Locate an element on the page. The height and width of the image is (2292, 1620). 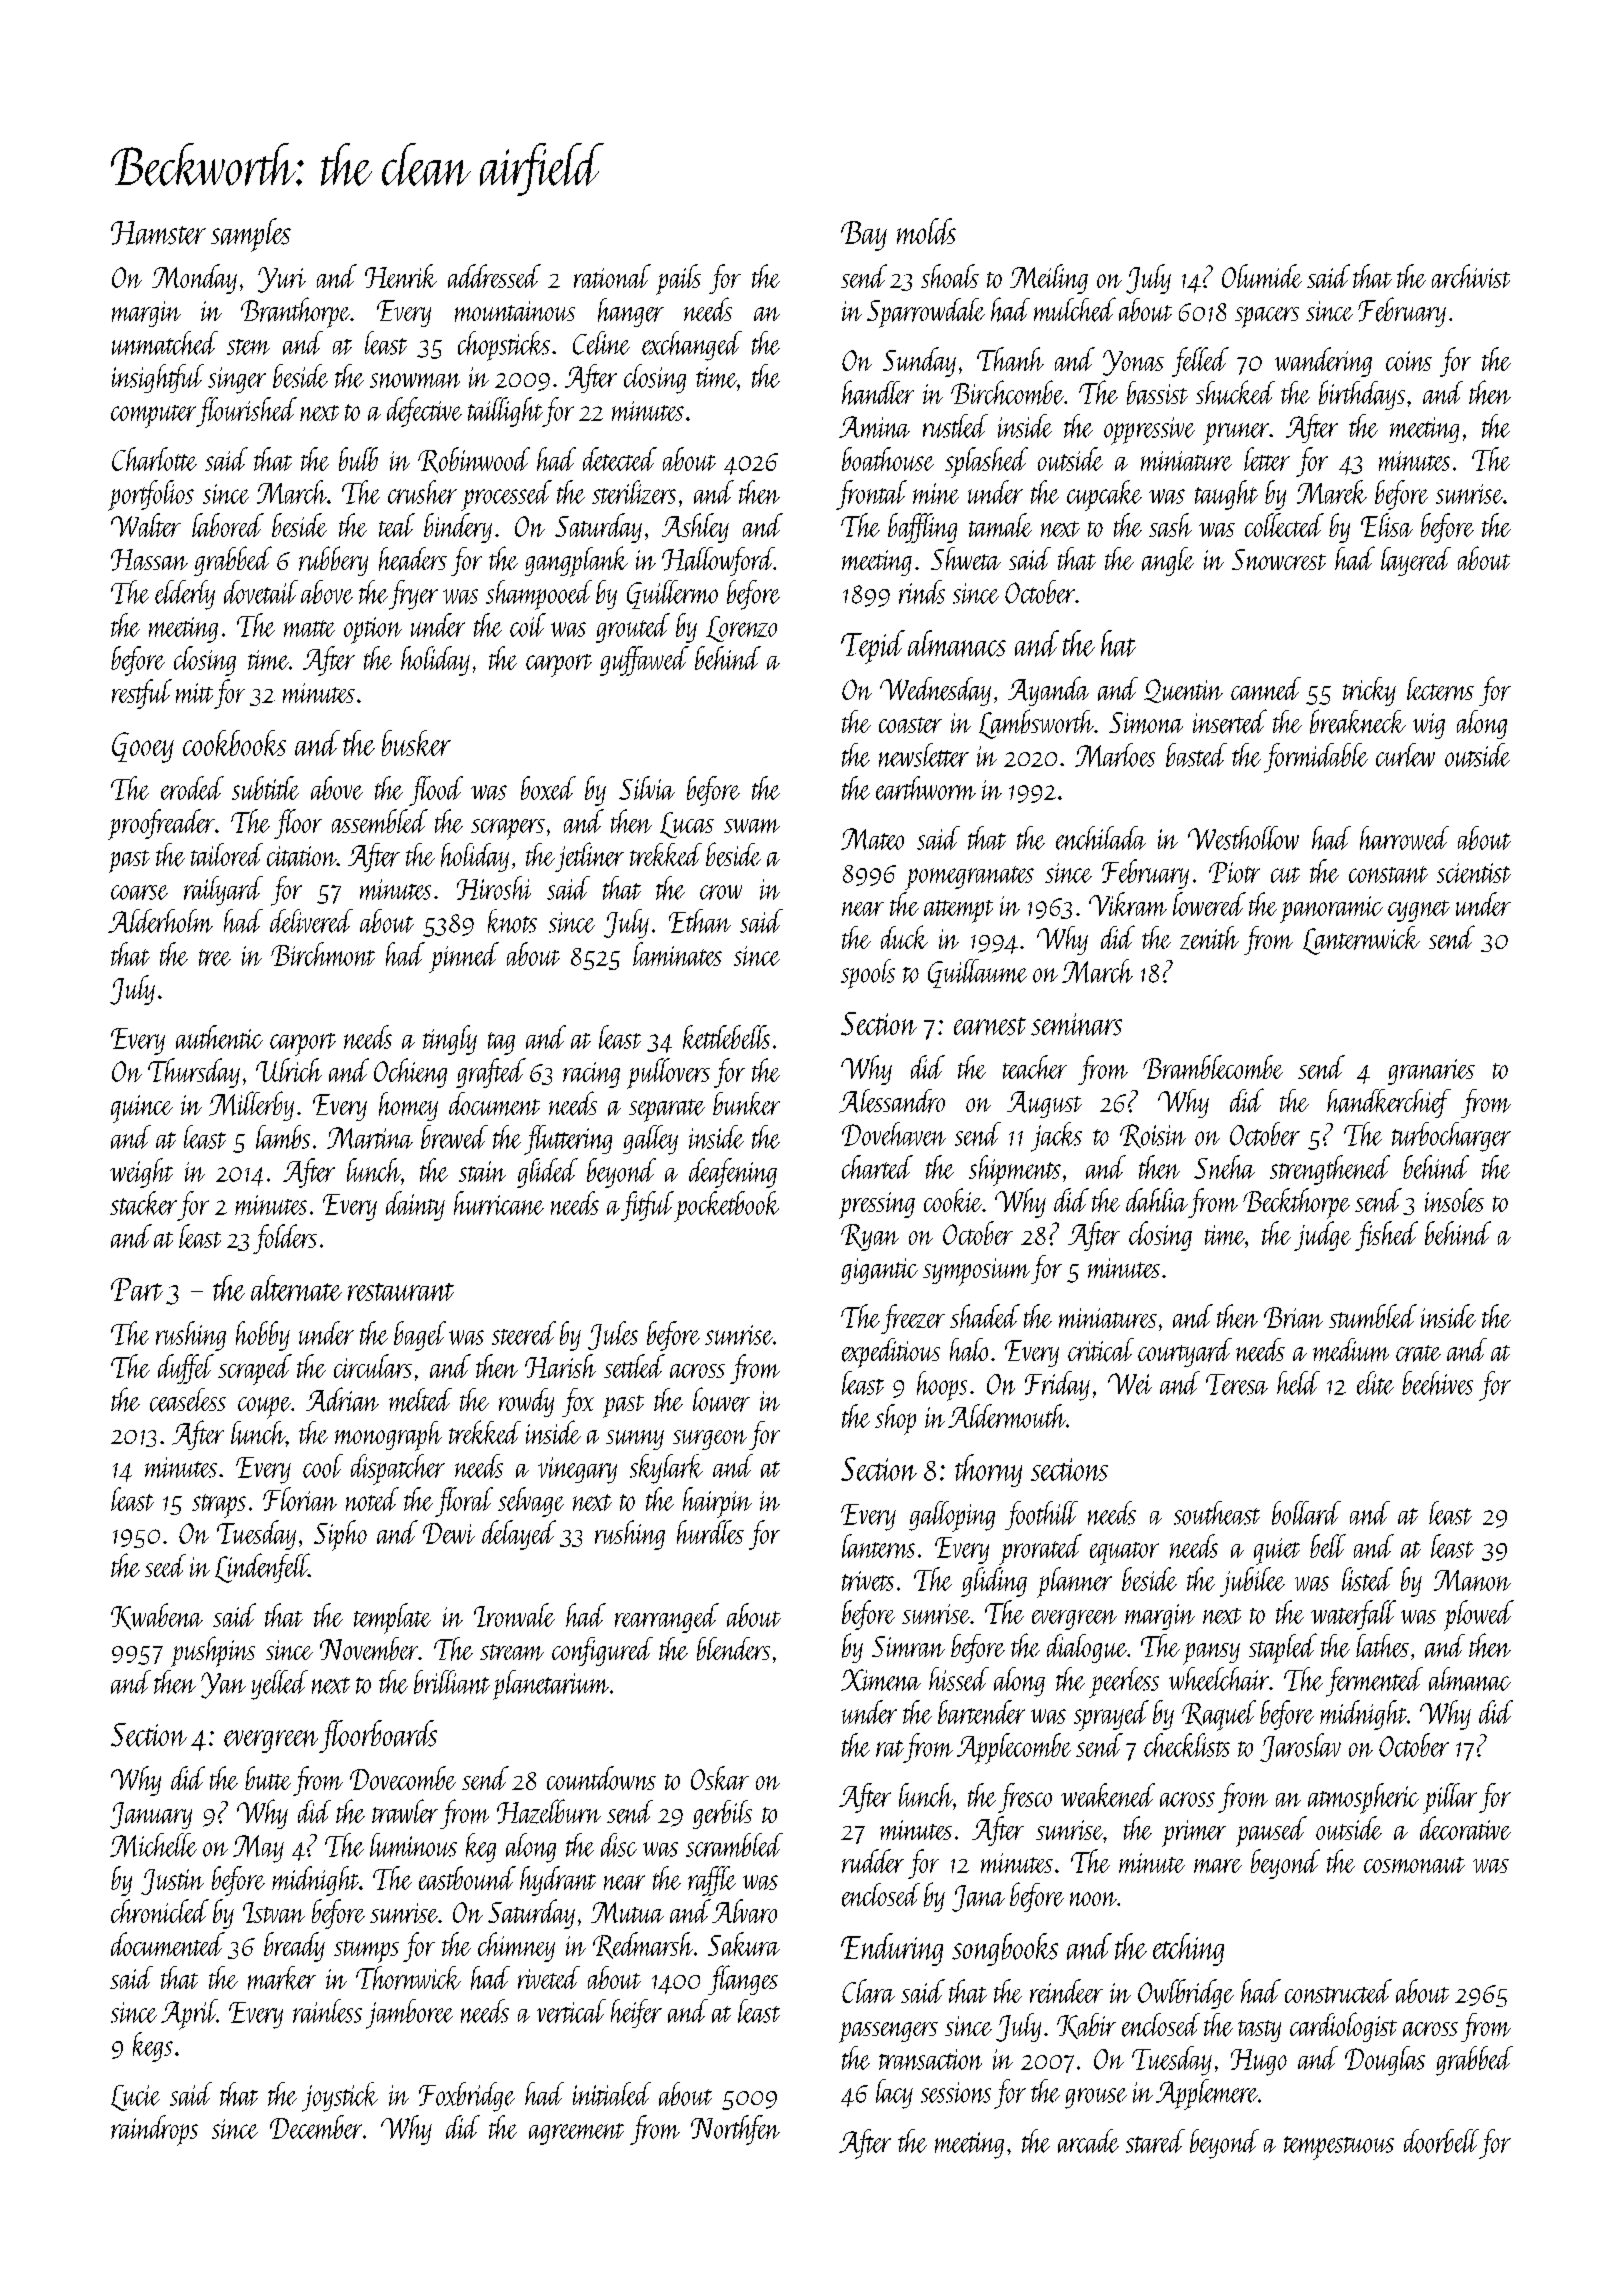
louver is located at coordinates (721, 1399).
